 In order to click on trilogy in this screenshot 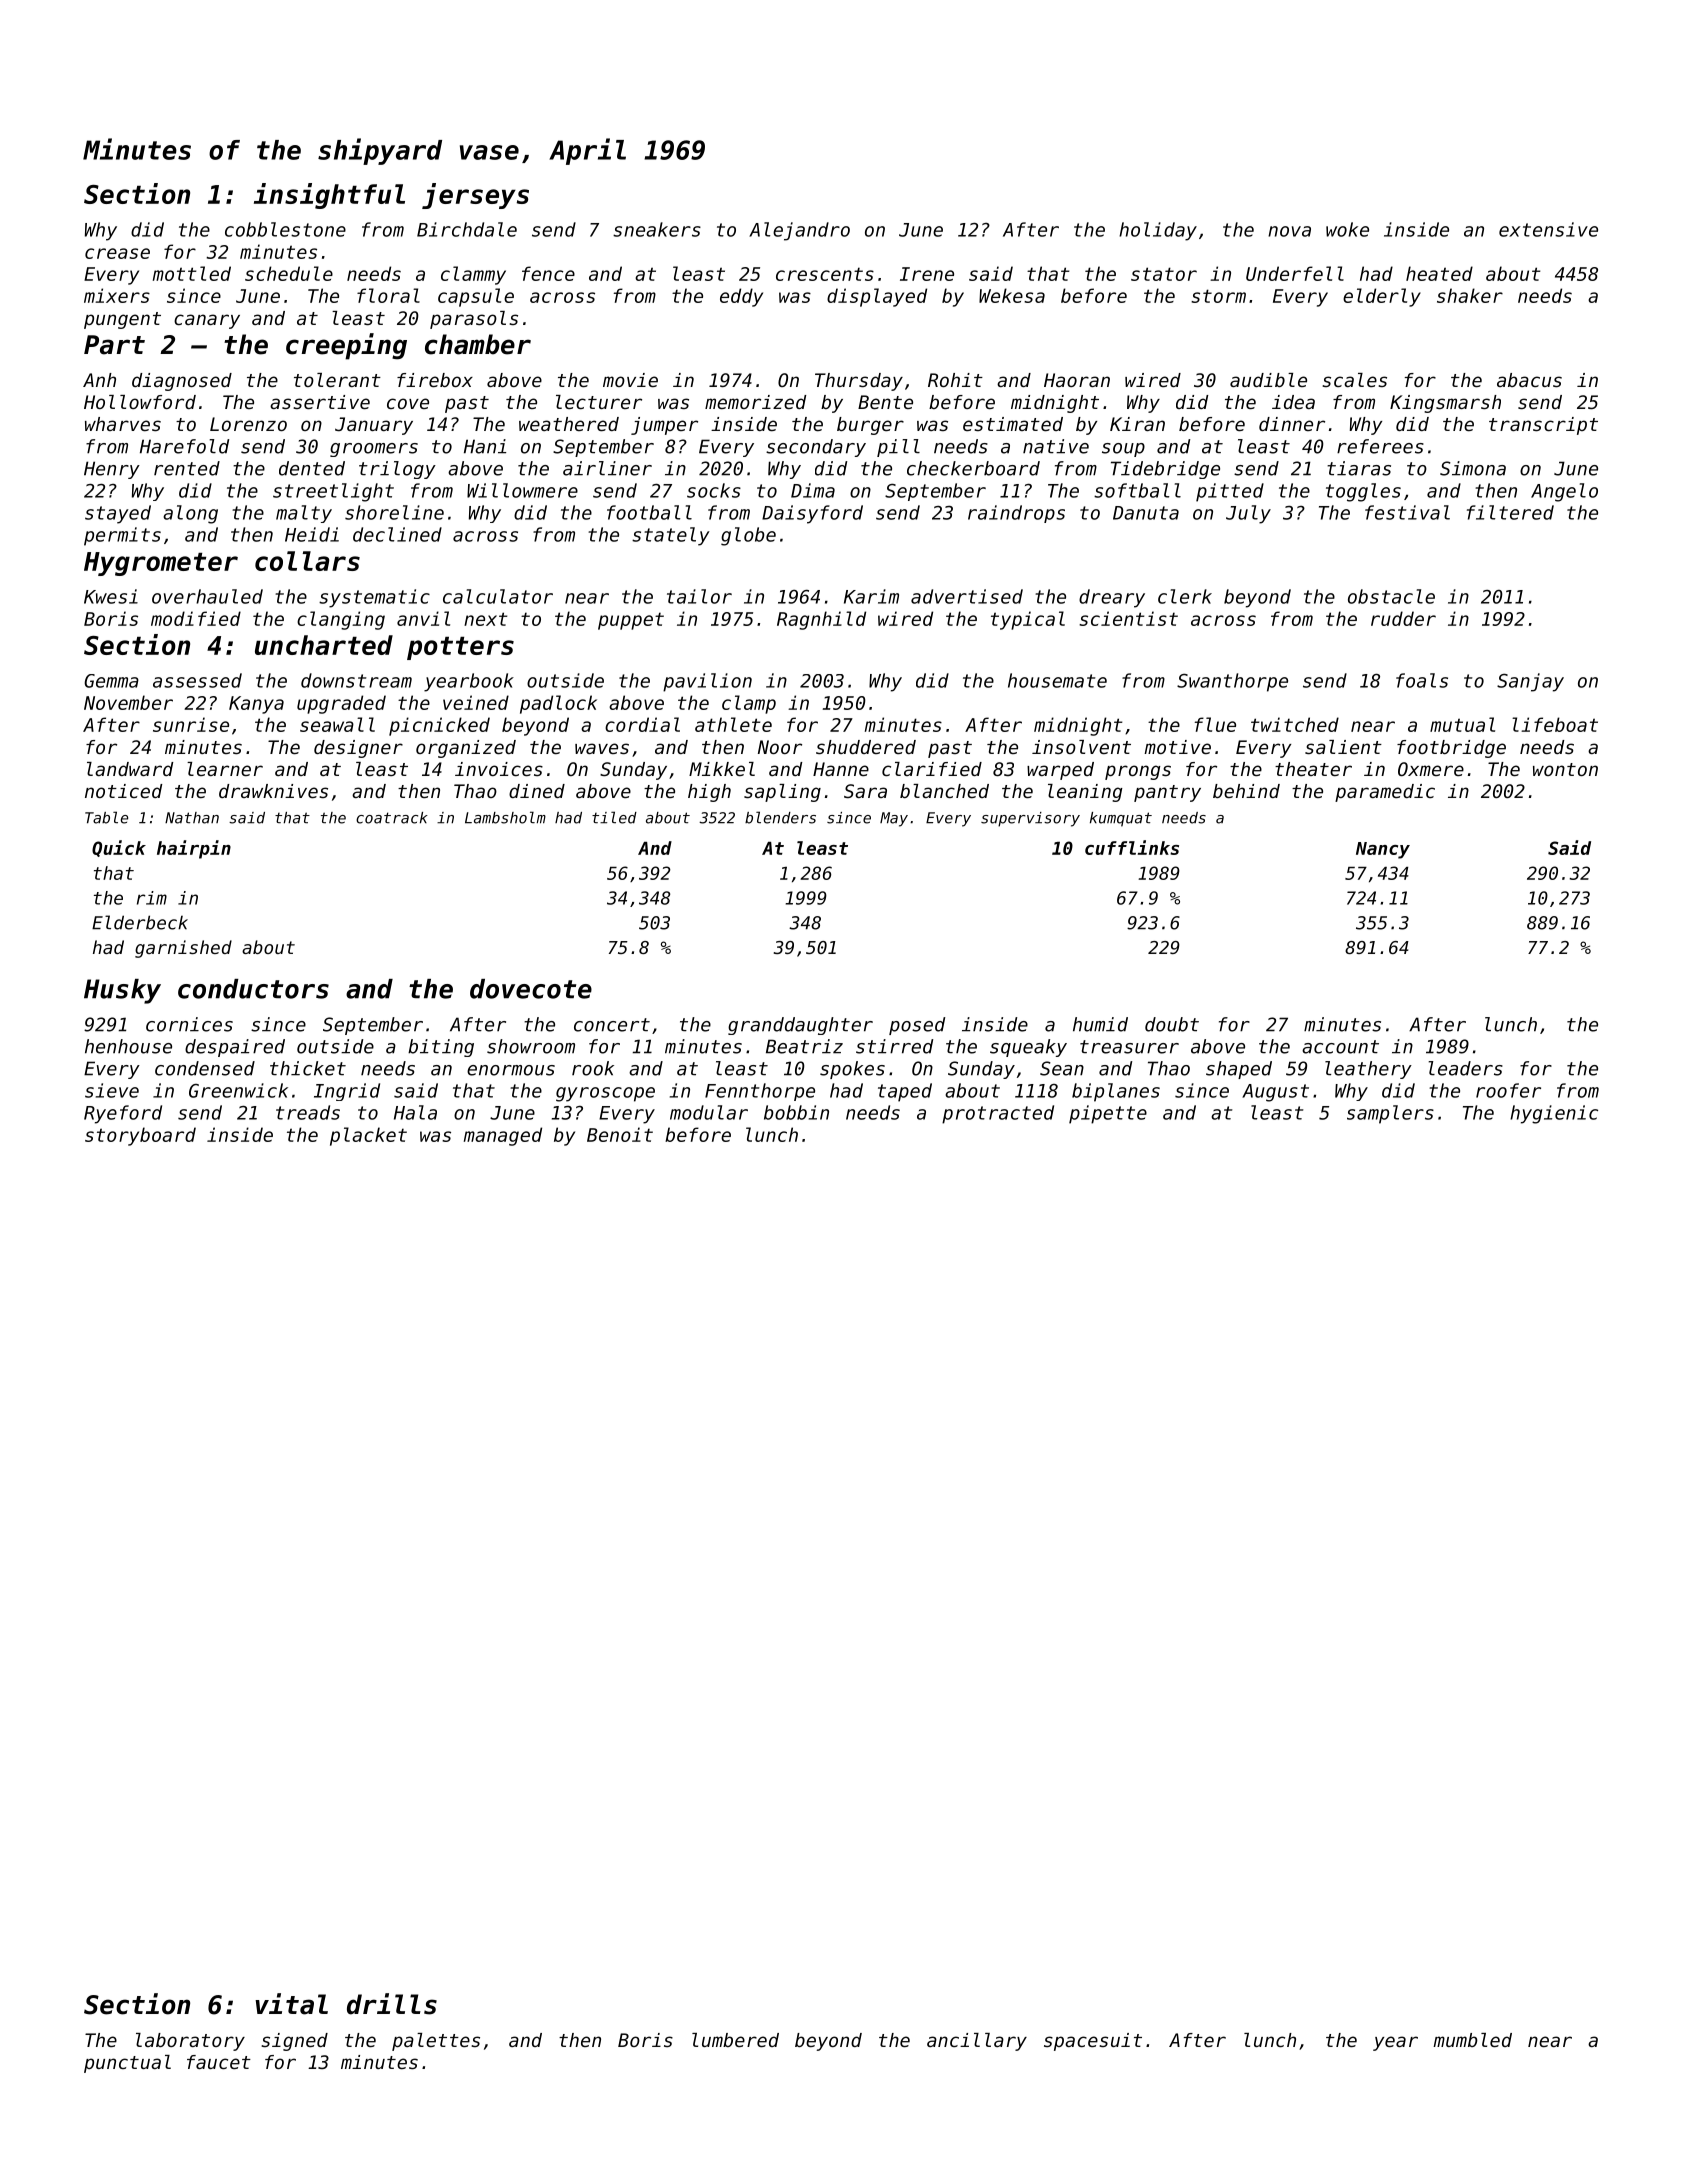, I will do `click(397, 470)`.
